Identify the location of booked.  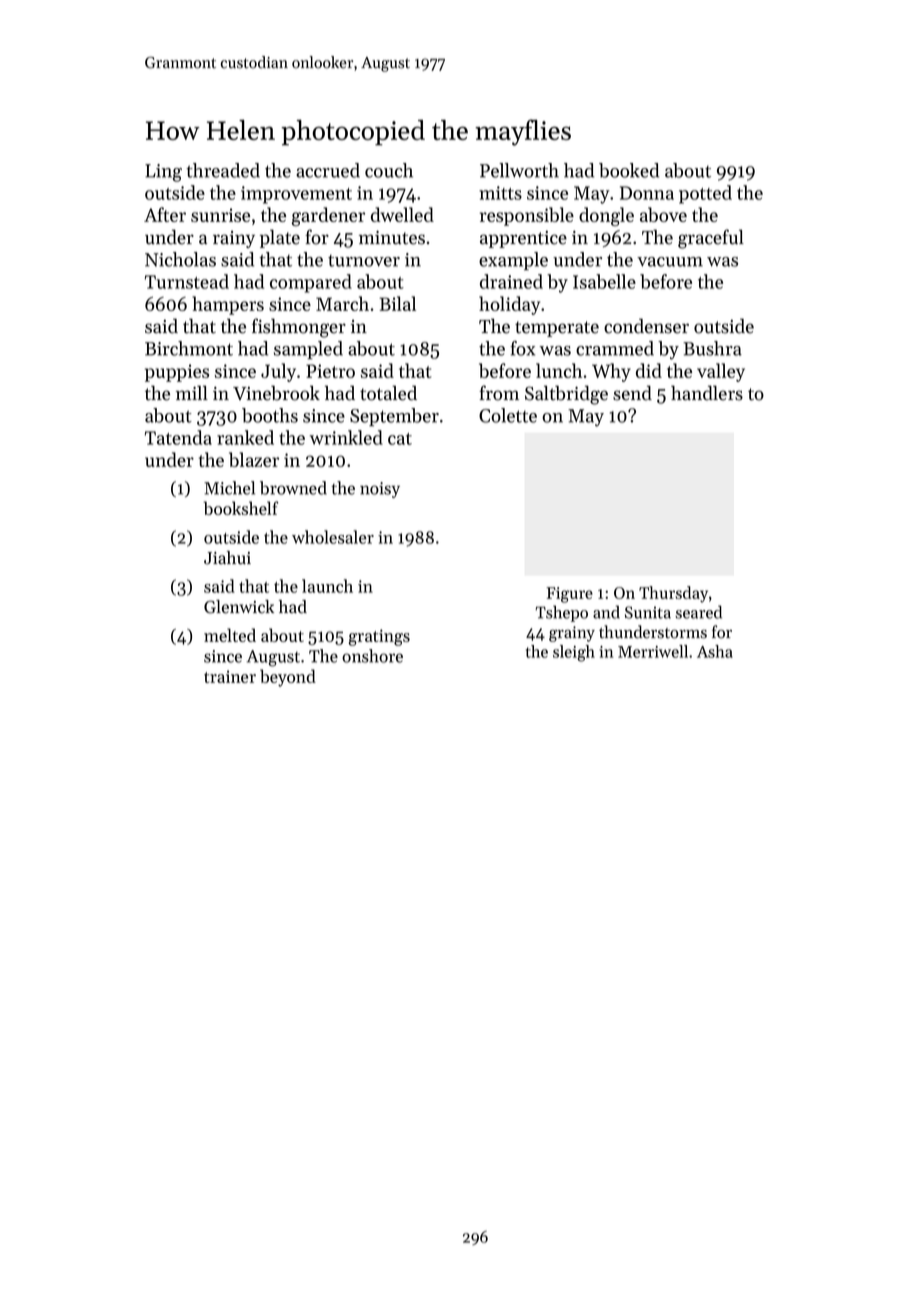
(629, 170).
